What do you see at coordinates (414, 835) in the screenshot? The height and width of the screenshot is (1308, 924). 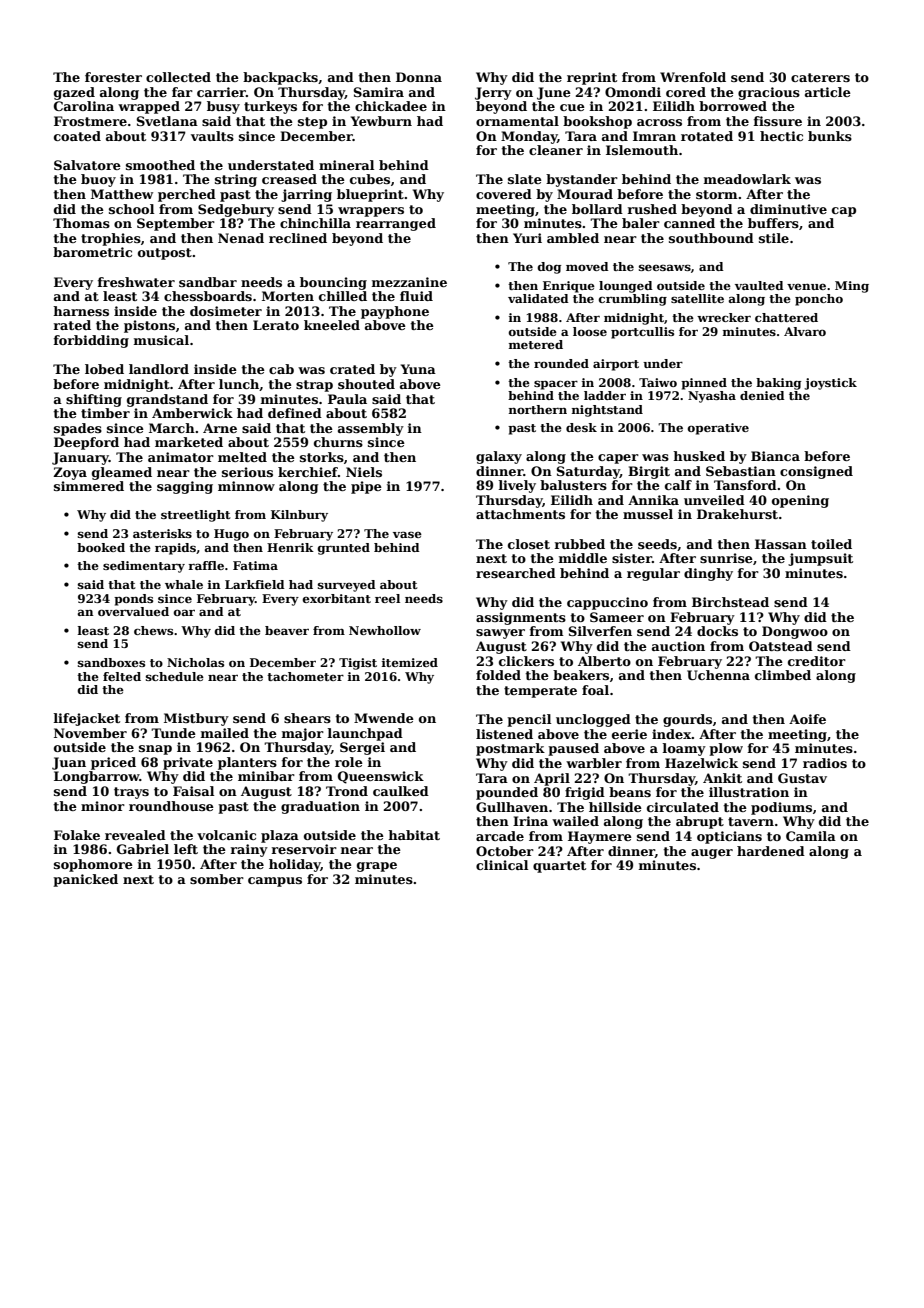 I see `habitat` at bounding box center [414, 835].
